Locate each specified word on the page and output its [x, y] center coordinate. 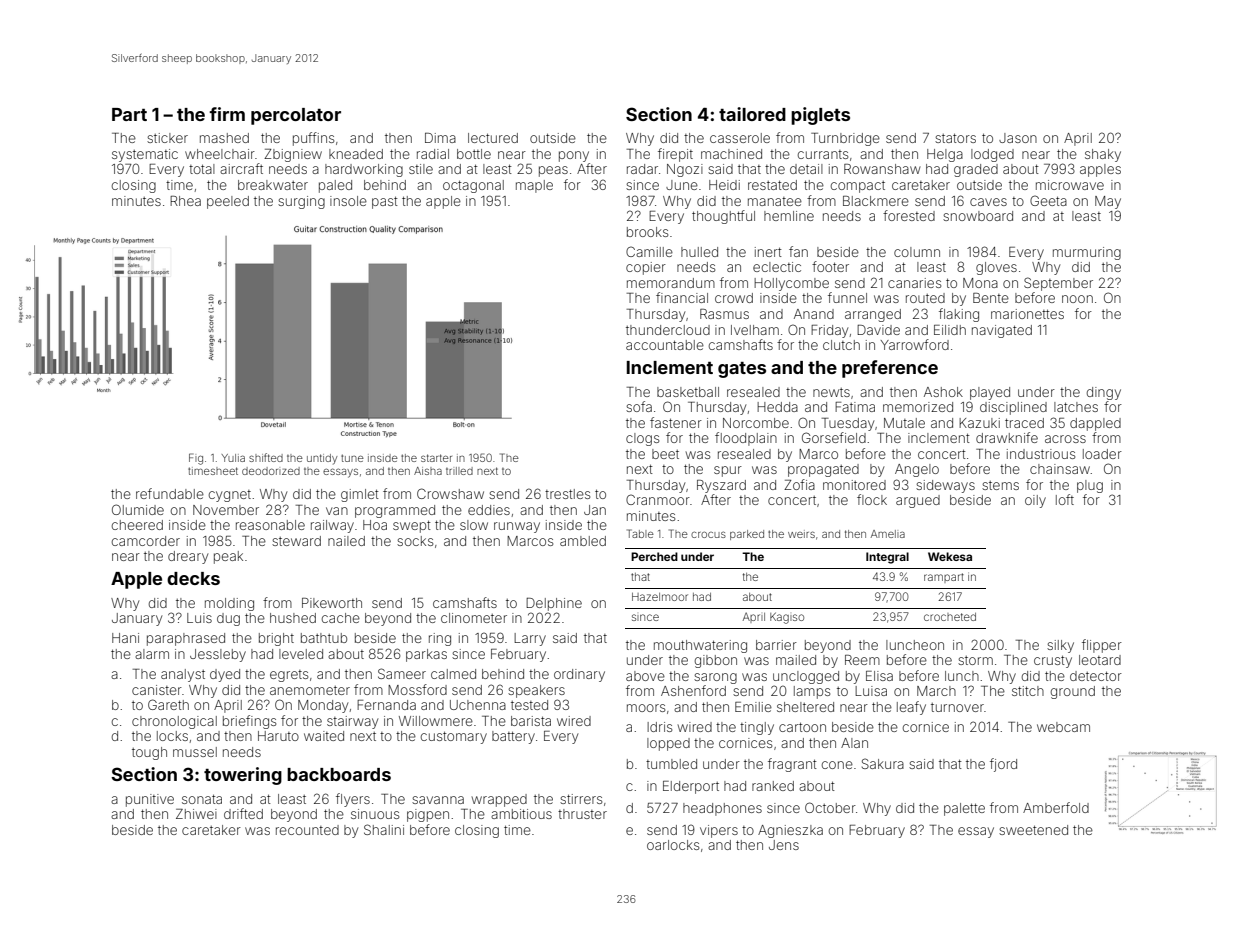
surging [301, 202]
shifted [266, 457]
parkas [426, 655]
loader [1102, 454]
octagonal [473, 186]
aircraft [241, 168]
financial [682, 297]
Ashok [943, 392]
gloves [996, 268]
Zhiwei [196, 814]
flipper [1102, 646]
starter [436, 458]
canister [157, 690]
